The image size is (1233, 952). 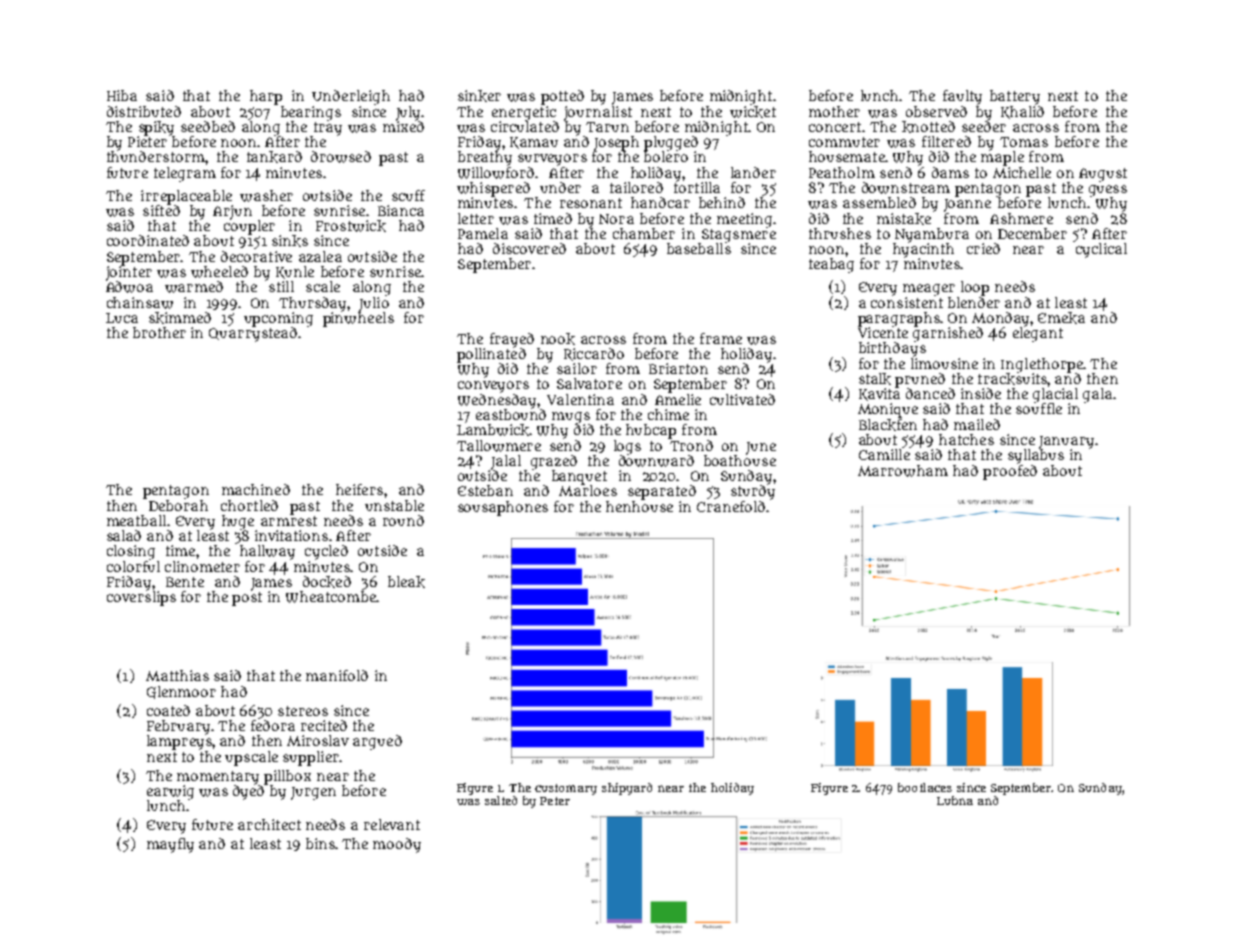 I want to click on harp, so click(x=266, y=97).
